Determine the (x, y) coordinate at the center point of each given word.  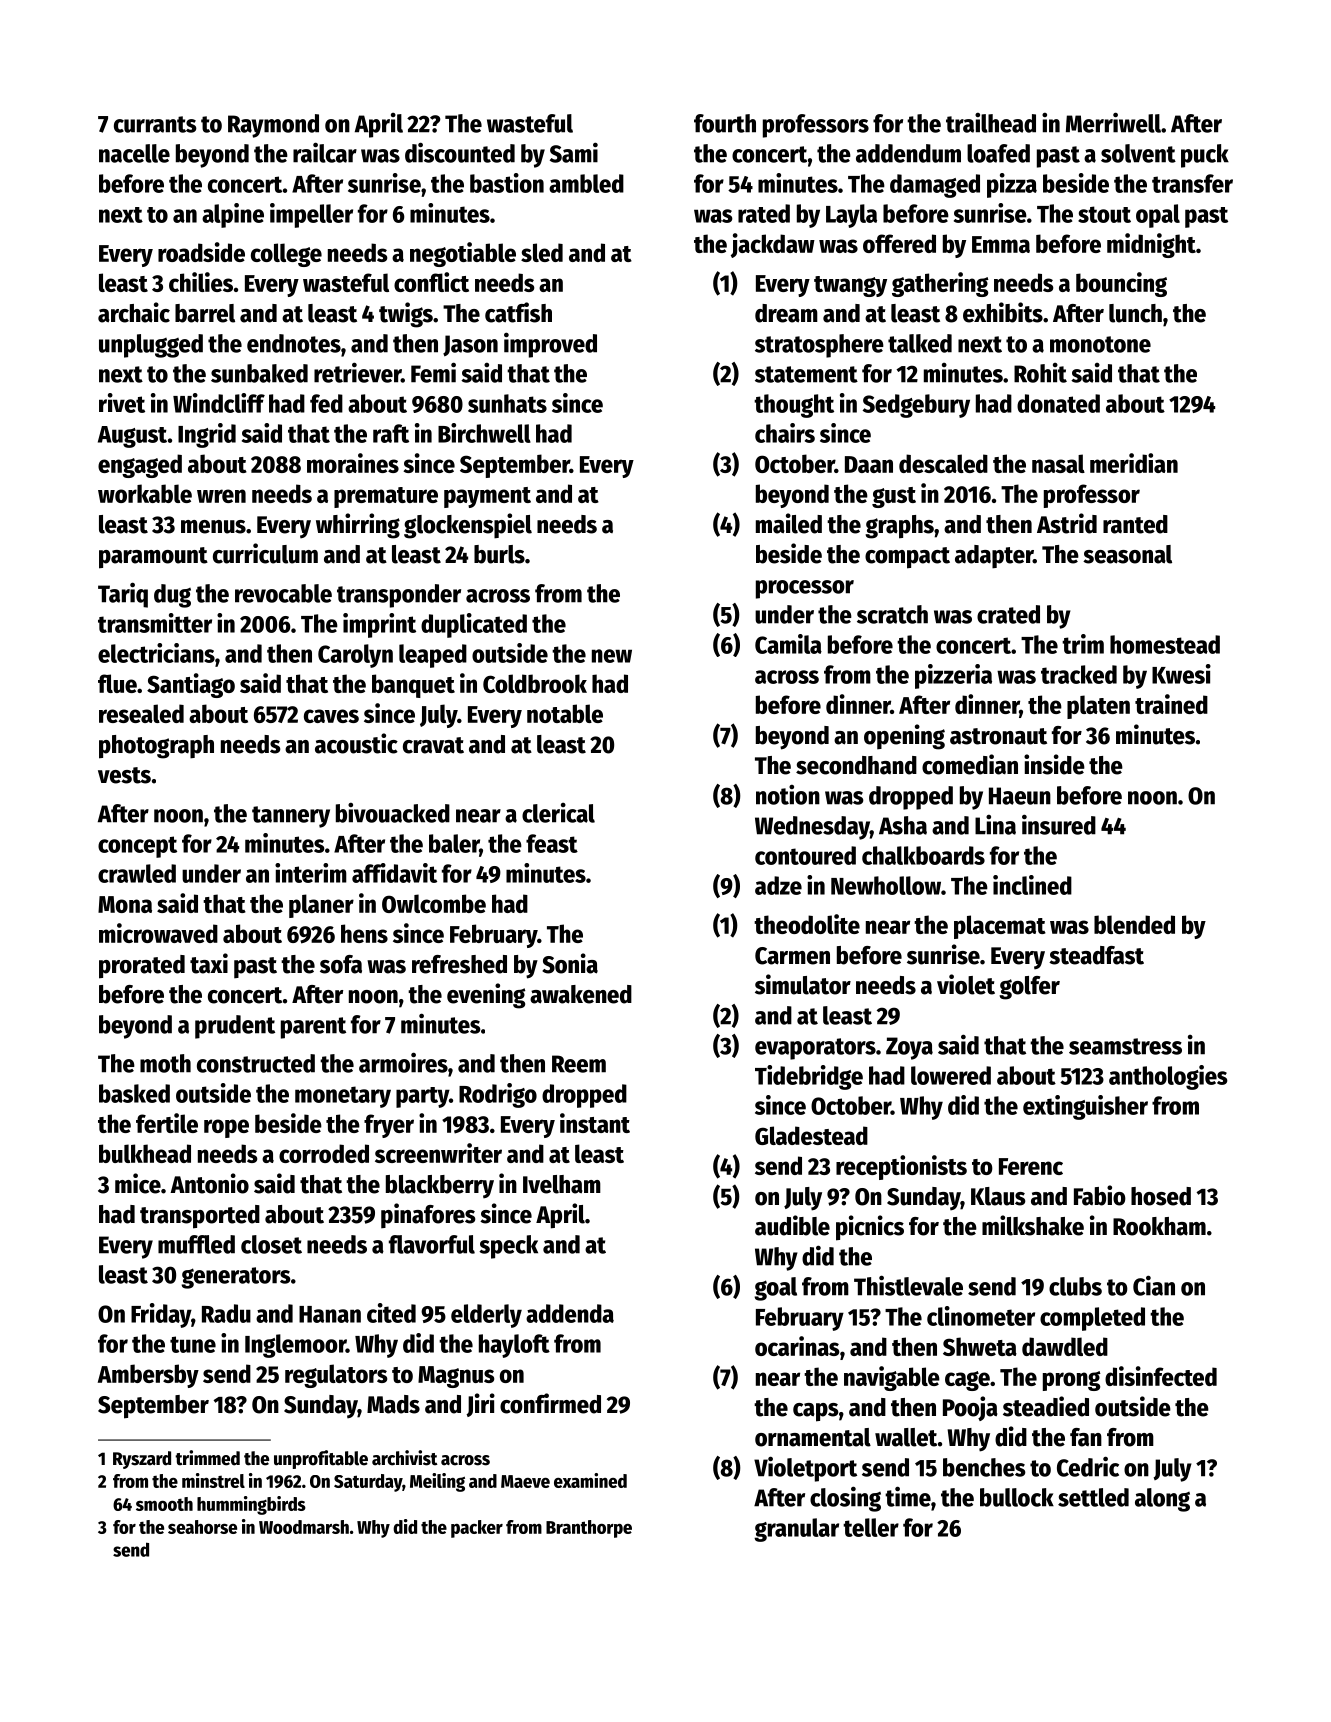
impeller (311, 215)
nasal (1058, 463)
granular (796, 1530)
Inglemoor (295, 1346)
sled (542, 252)
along (1162, 1500)
